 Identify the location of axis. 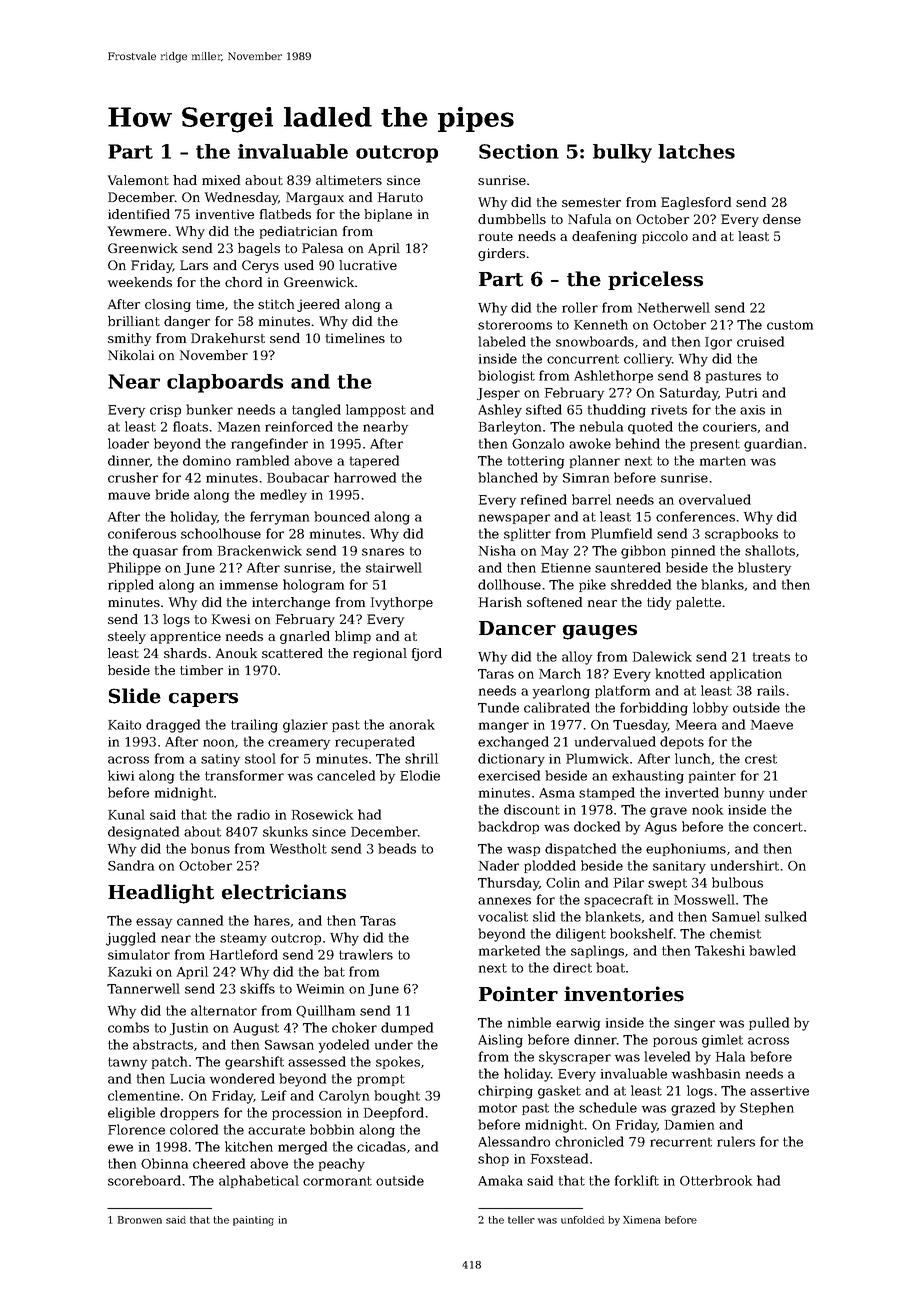
(752, 410).
